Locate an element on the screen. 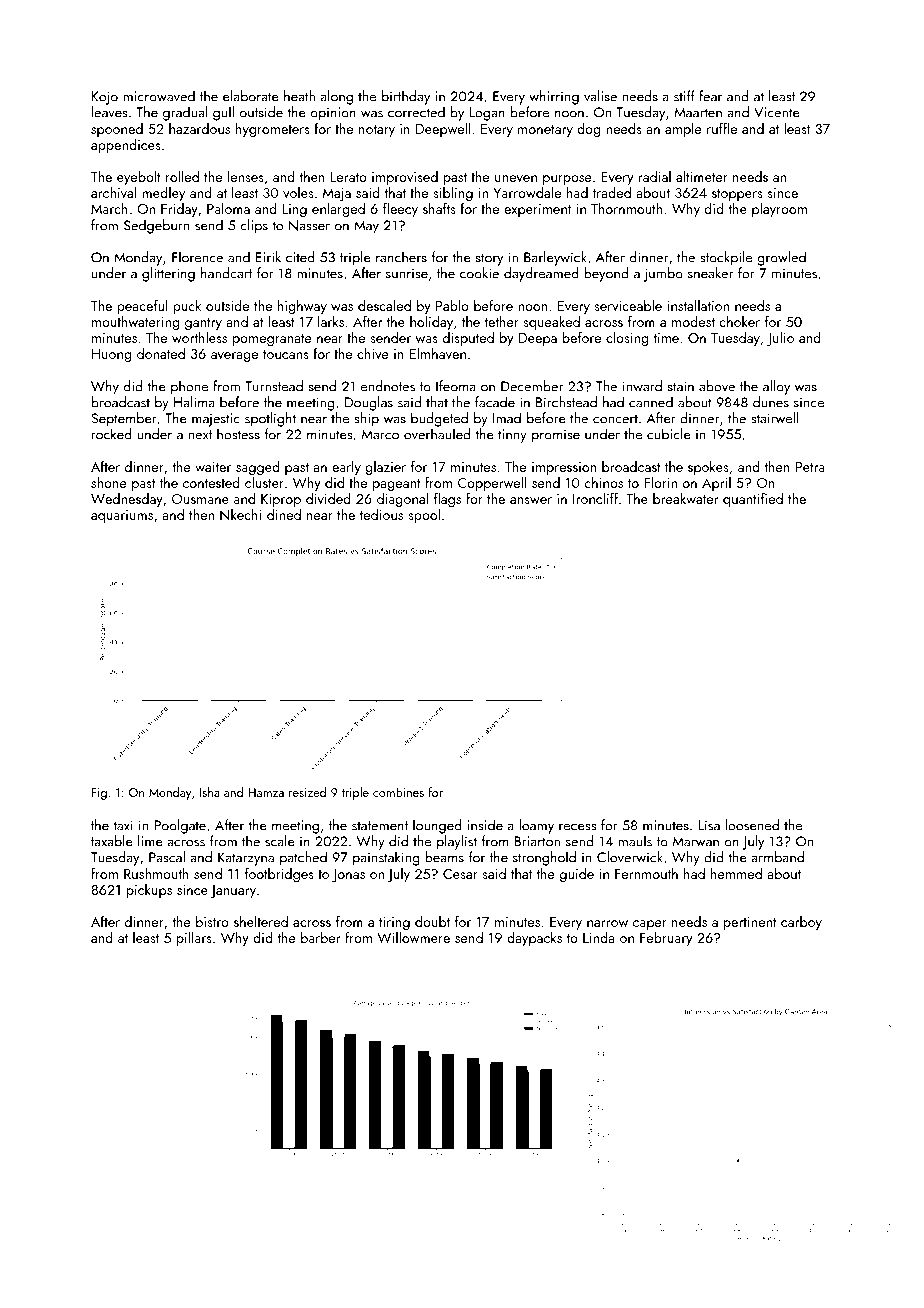 The image size is (924, 1308). endnotes is located at coordinates (388, 386).
